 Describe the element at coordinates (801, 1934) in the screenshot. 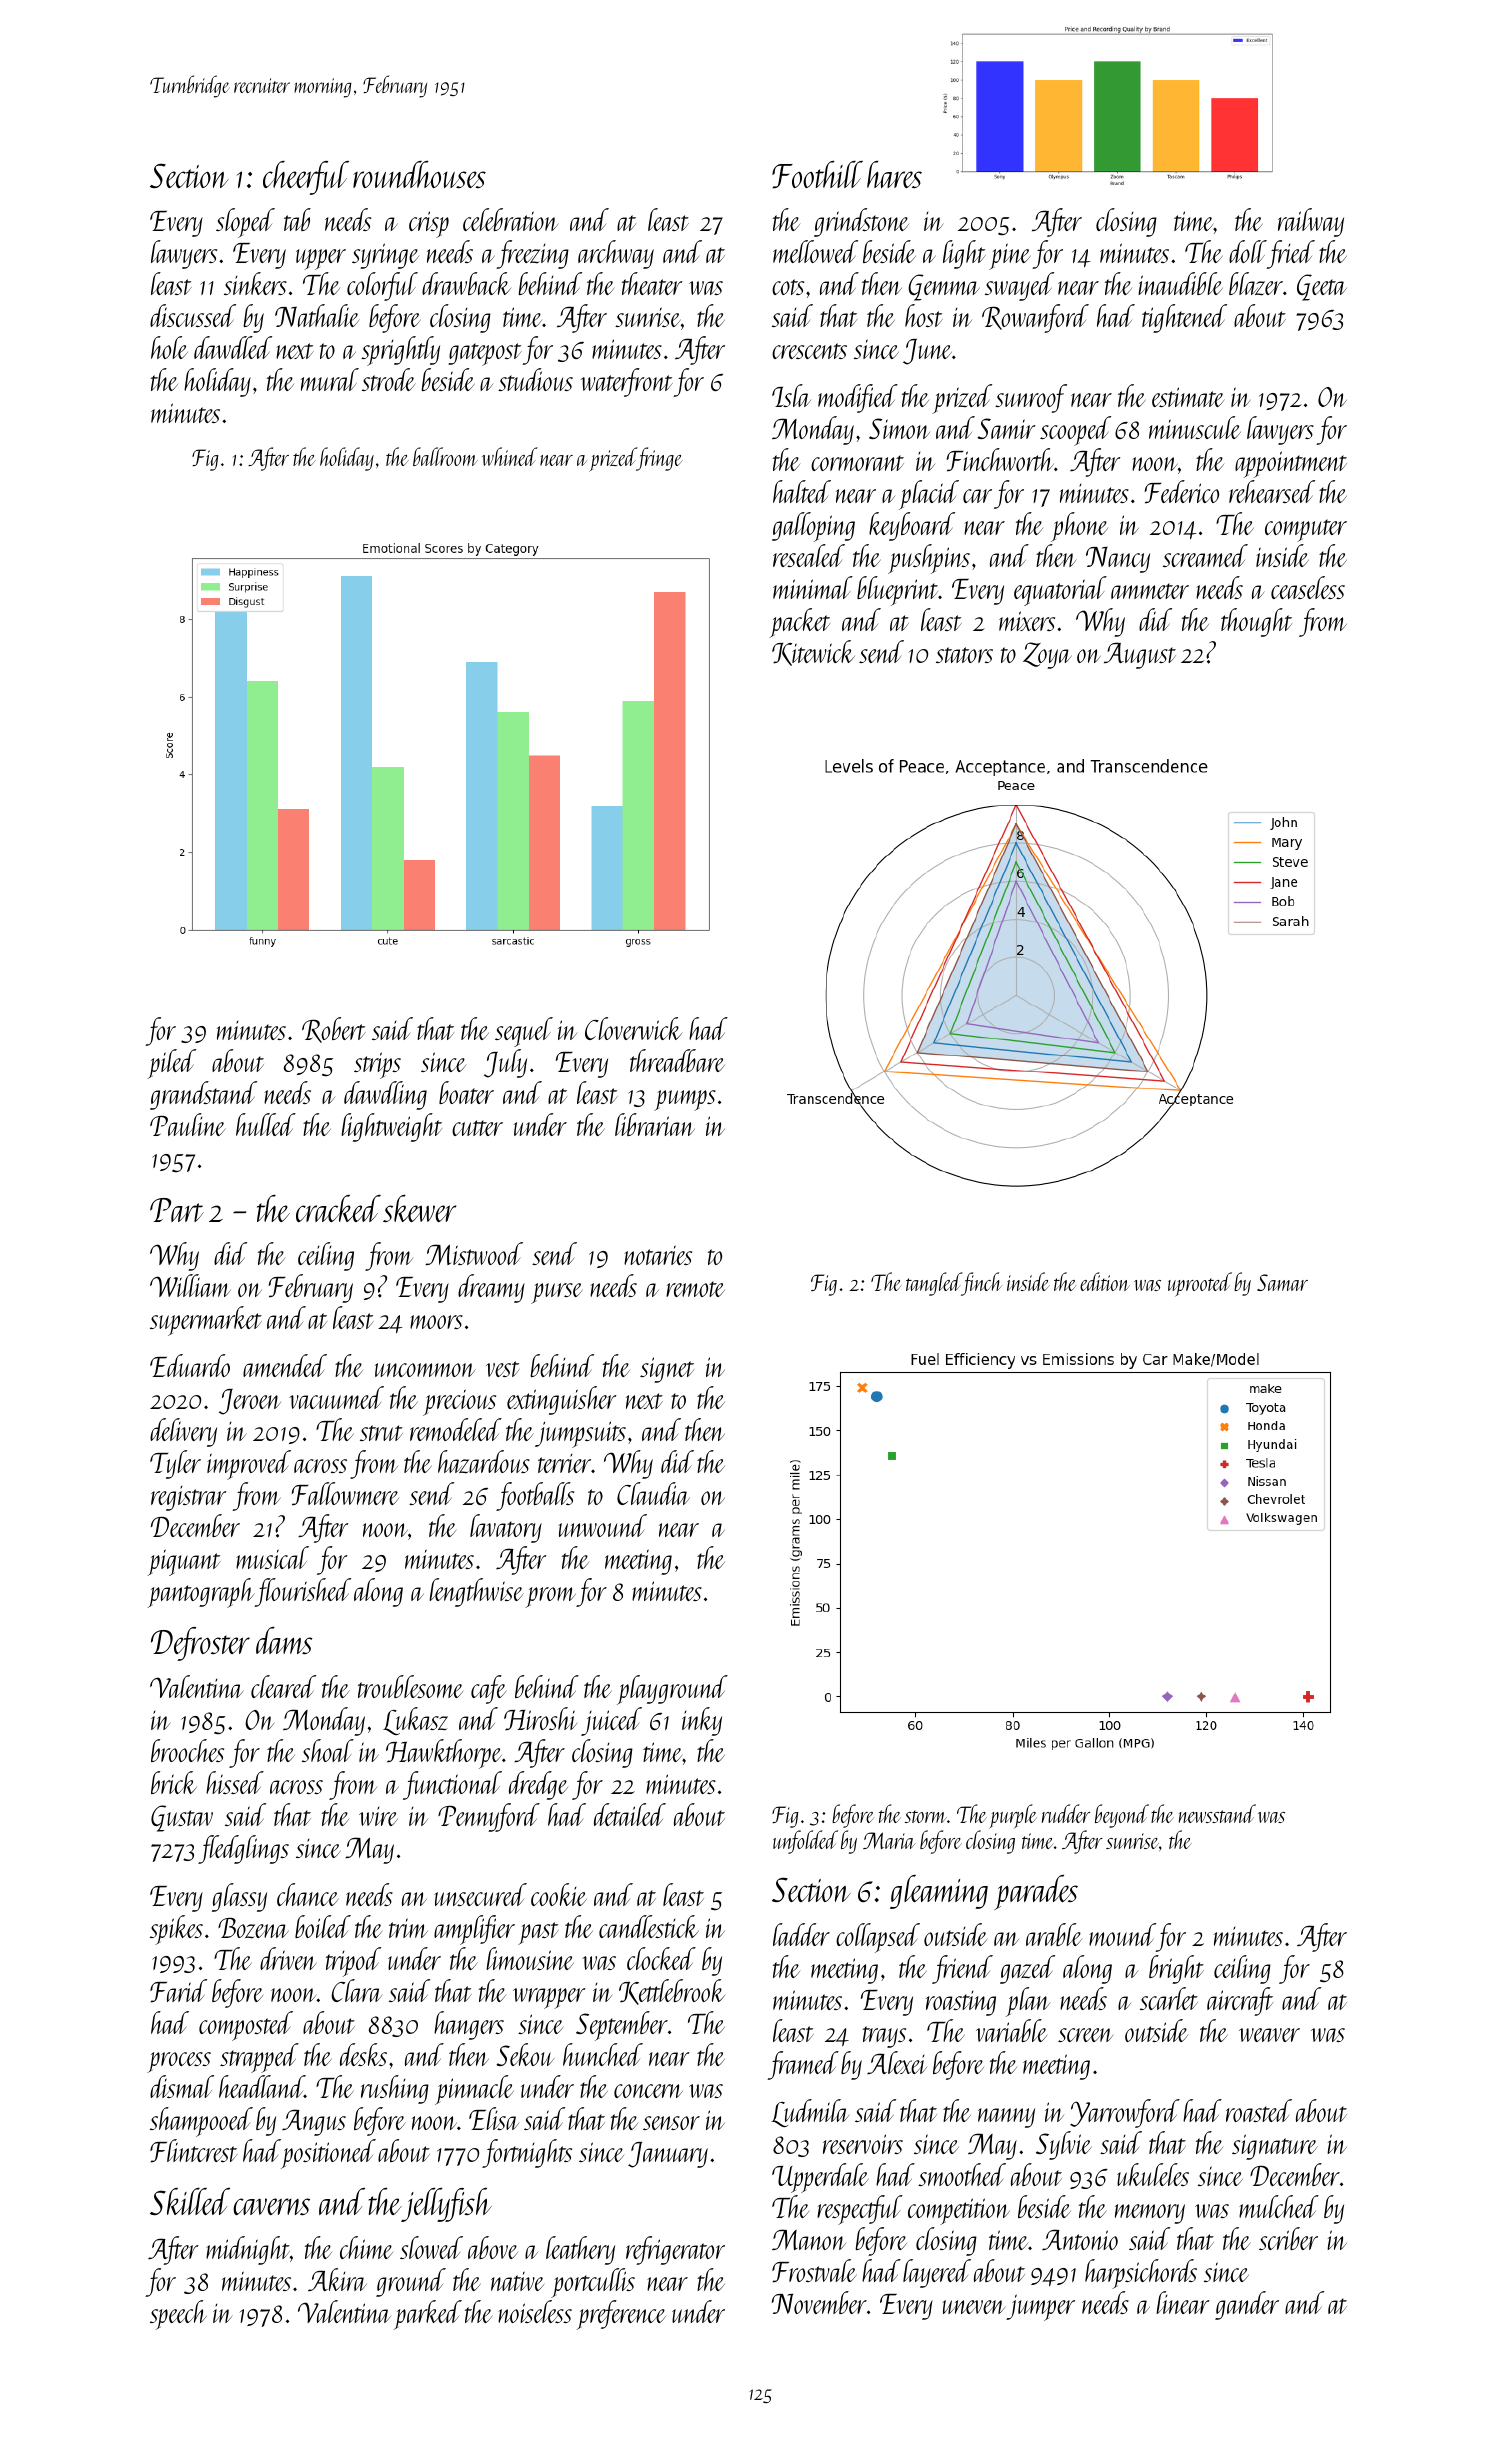

I see `ladder` at that location.
